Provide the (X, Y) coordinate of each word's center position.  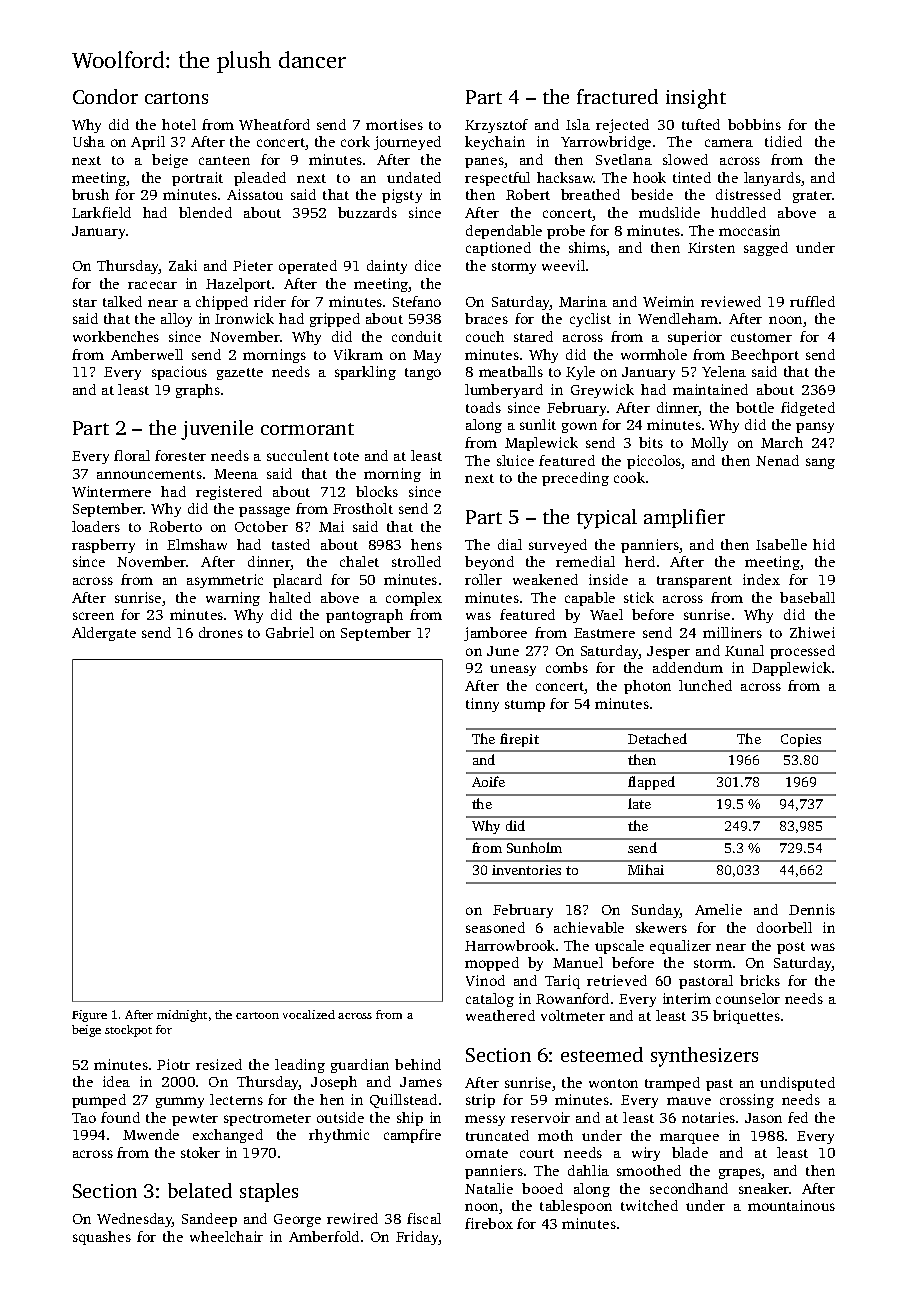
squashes (102, 1238)
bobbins (754, 124)
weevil (563, 265)
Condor (105, 96)
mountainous (791, 1205)
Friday (417, 1238)
